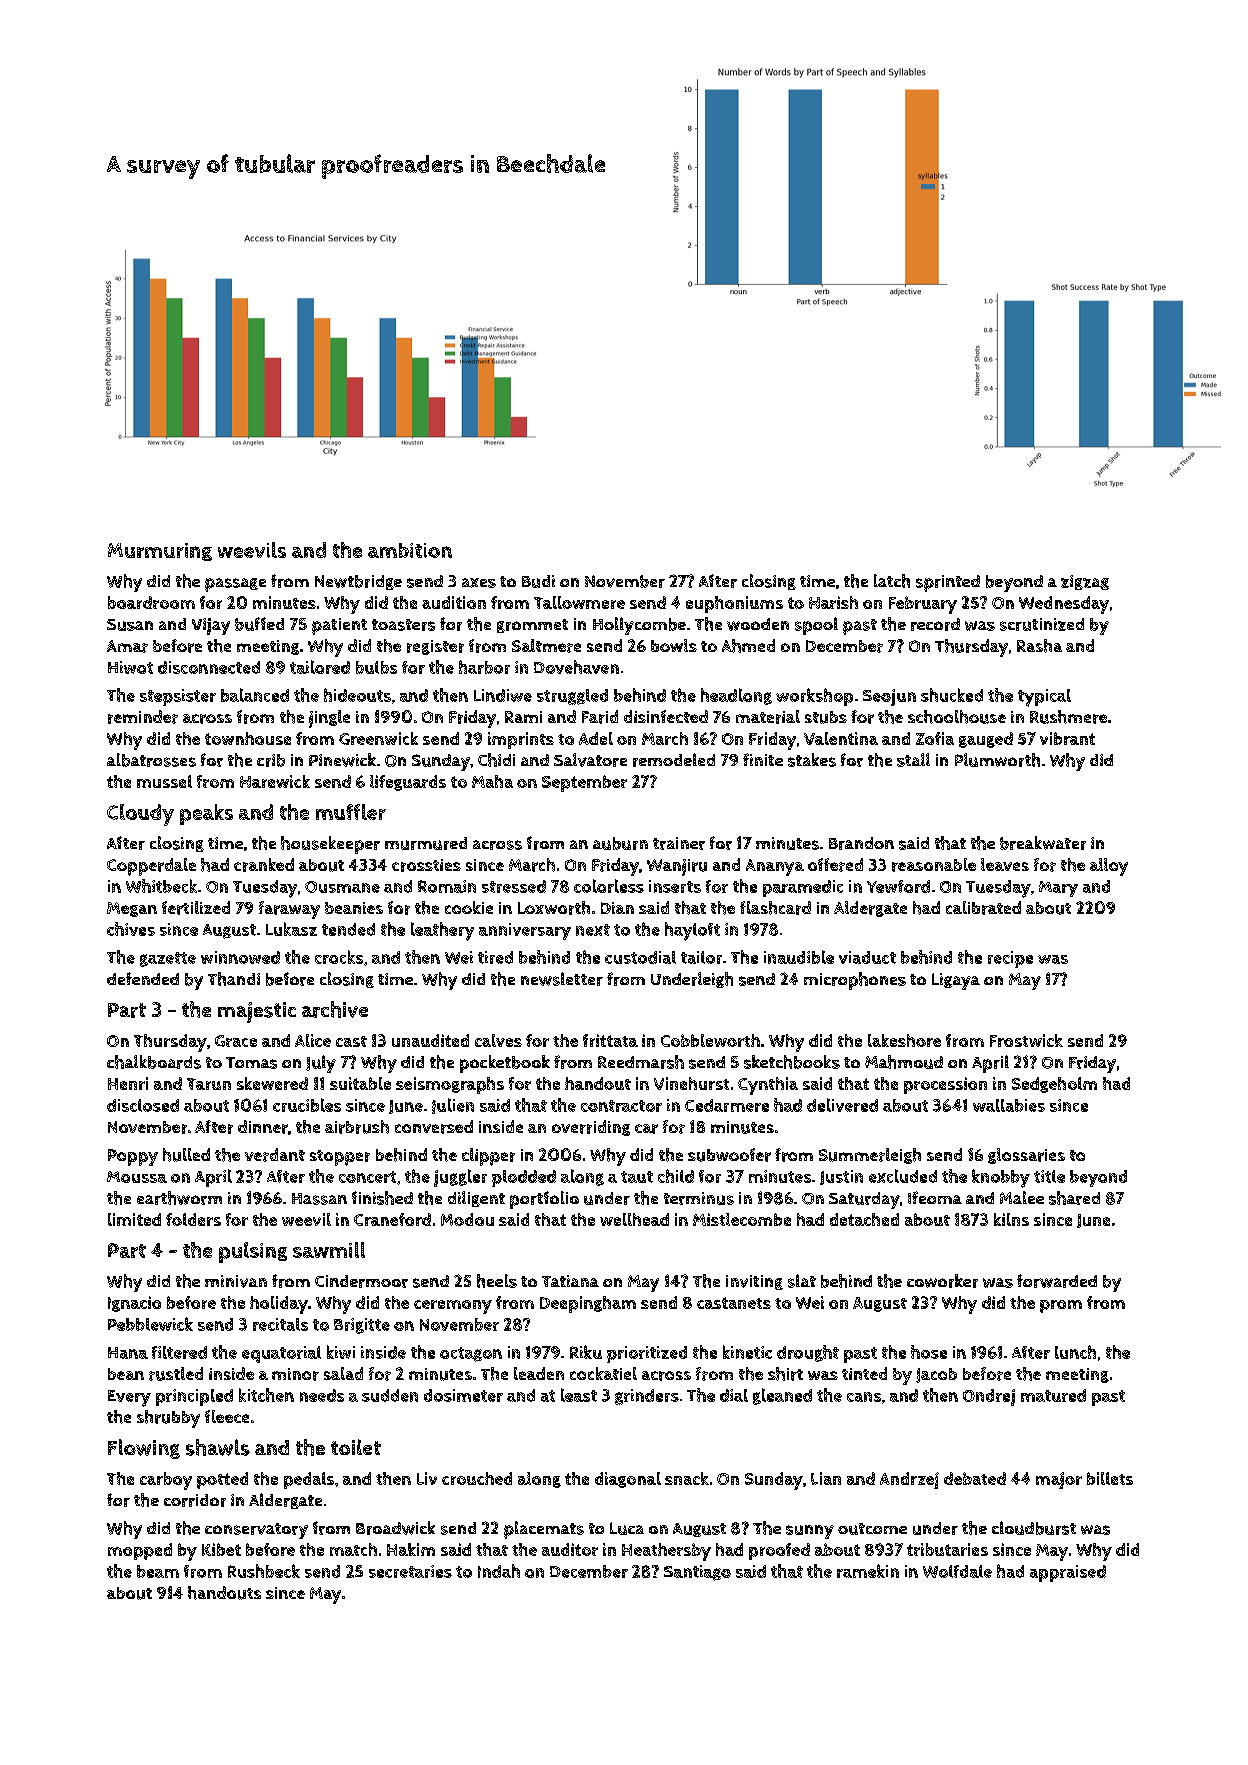 This screenshot has width=1248, height=1765. What do you see at coordinates (130, 625) in the screenshot?
I see `Susan` at bounding box center [130, 625].
